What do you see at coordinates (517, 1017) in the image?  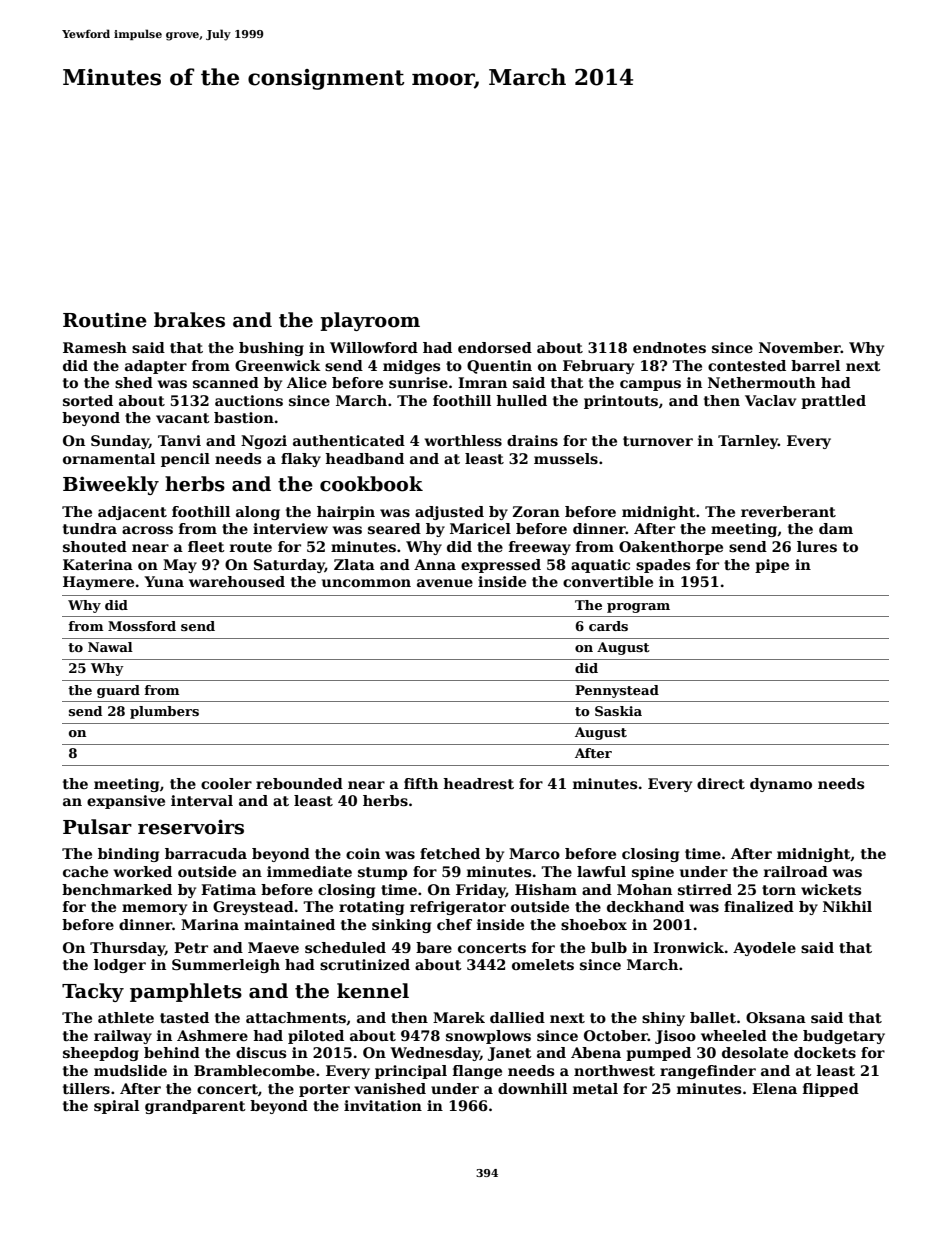 I see `dallied` at bounding box center [517, 1017].
